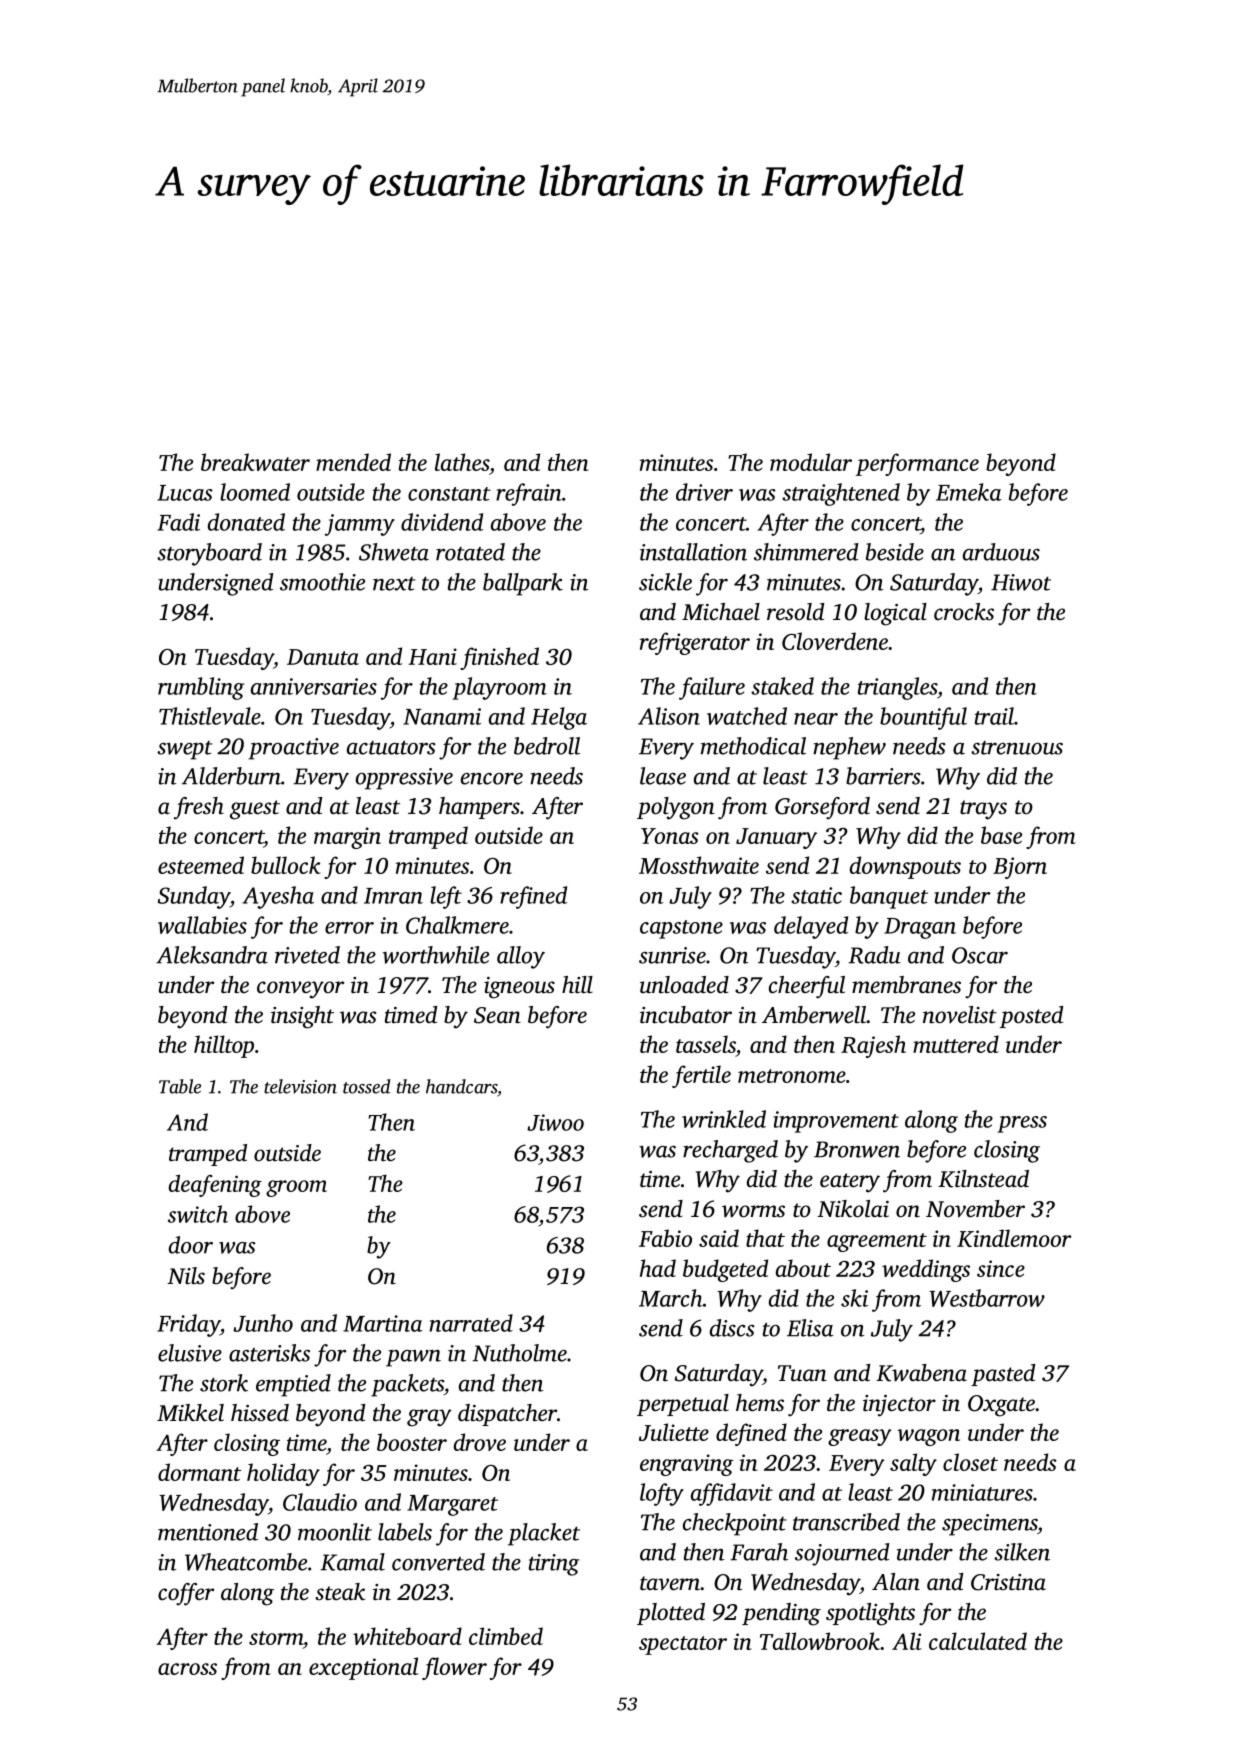  What do you see at coordinates (836, 1122) in the image?
I see `improvement` at bounding box center [836, 1122].
